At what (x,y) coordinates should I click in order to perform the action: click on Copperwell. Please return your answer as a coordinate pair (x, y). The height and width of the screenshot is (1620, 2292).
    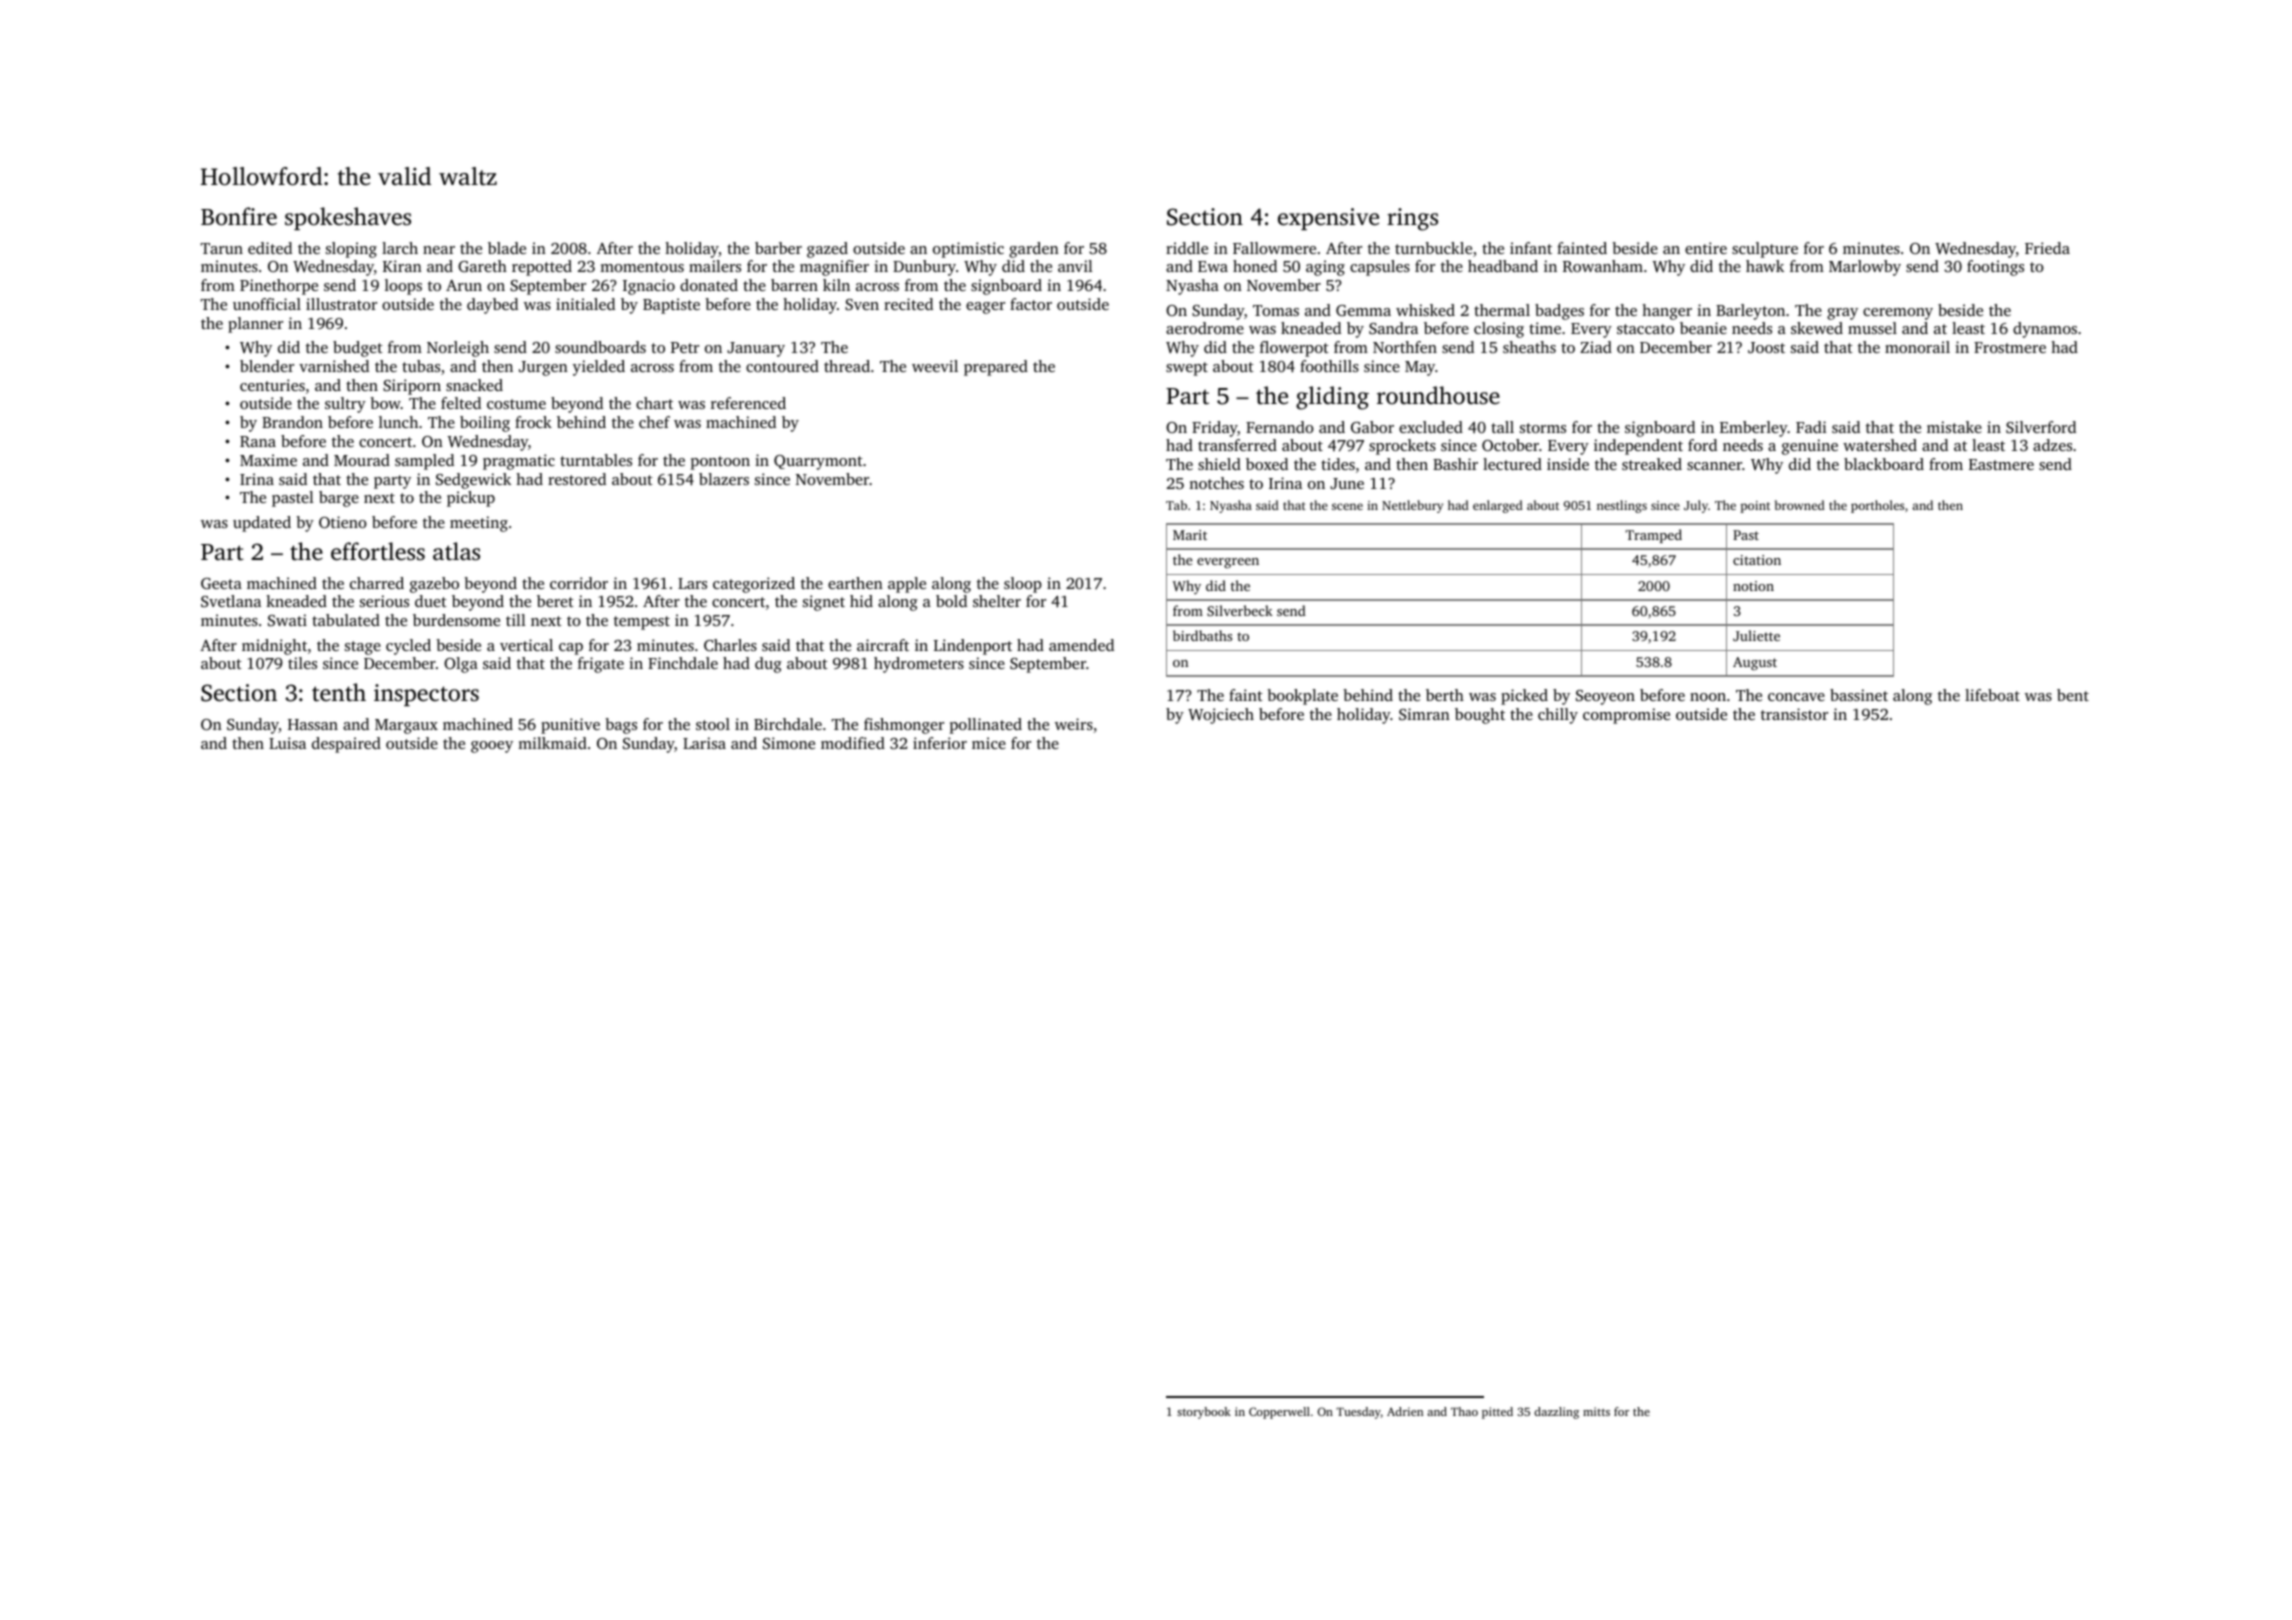
    Looking at the image, I should click on (1279, 1413).
